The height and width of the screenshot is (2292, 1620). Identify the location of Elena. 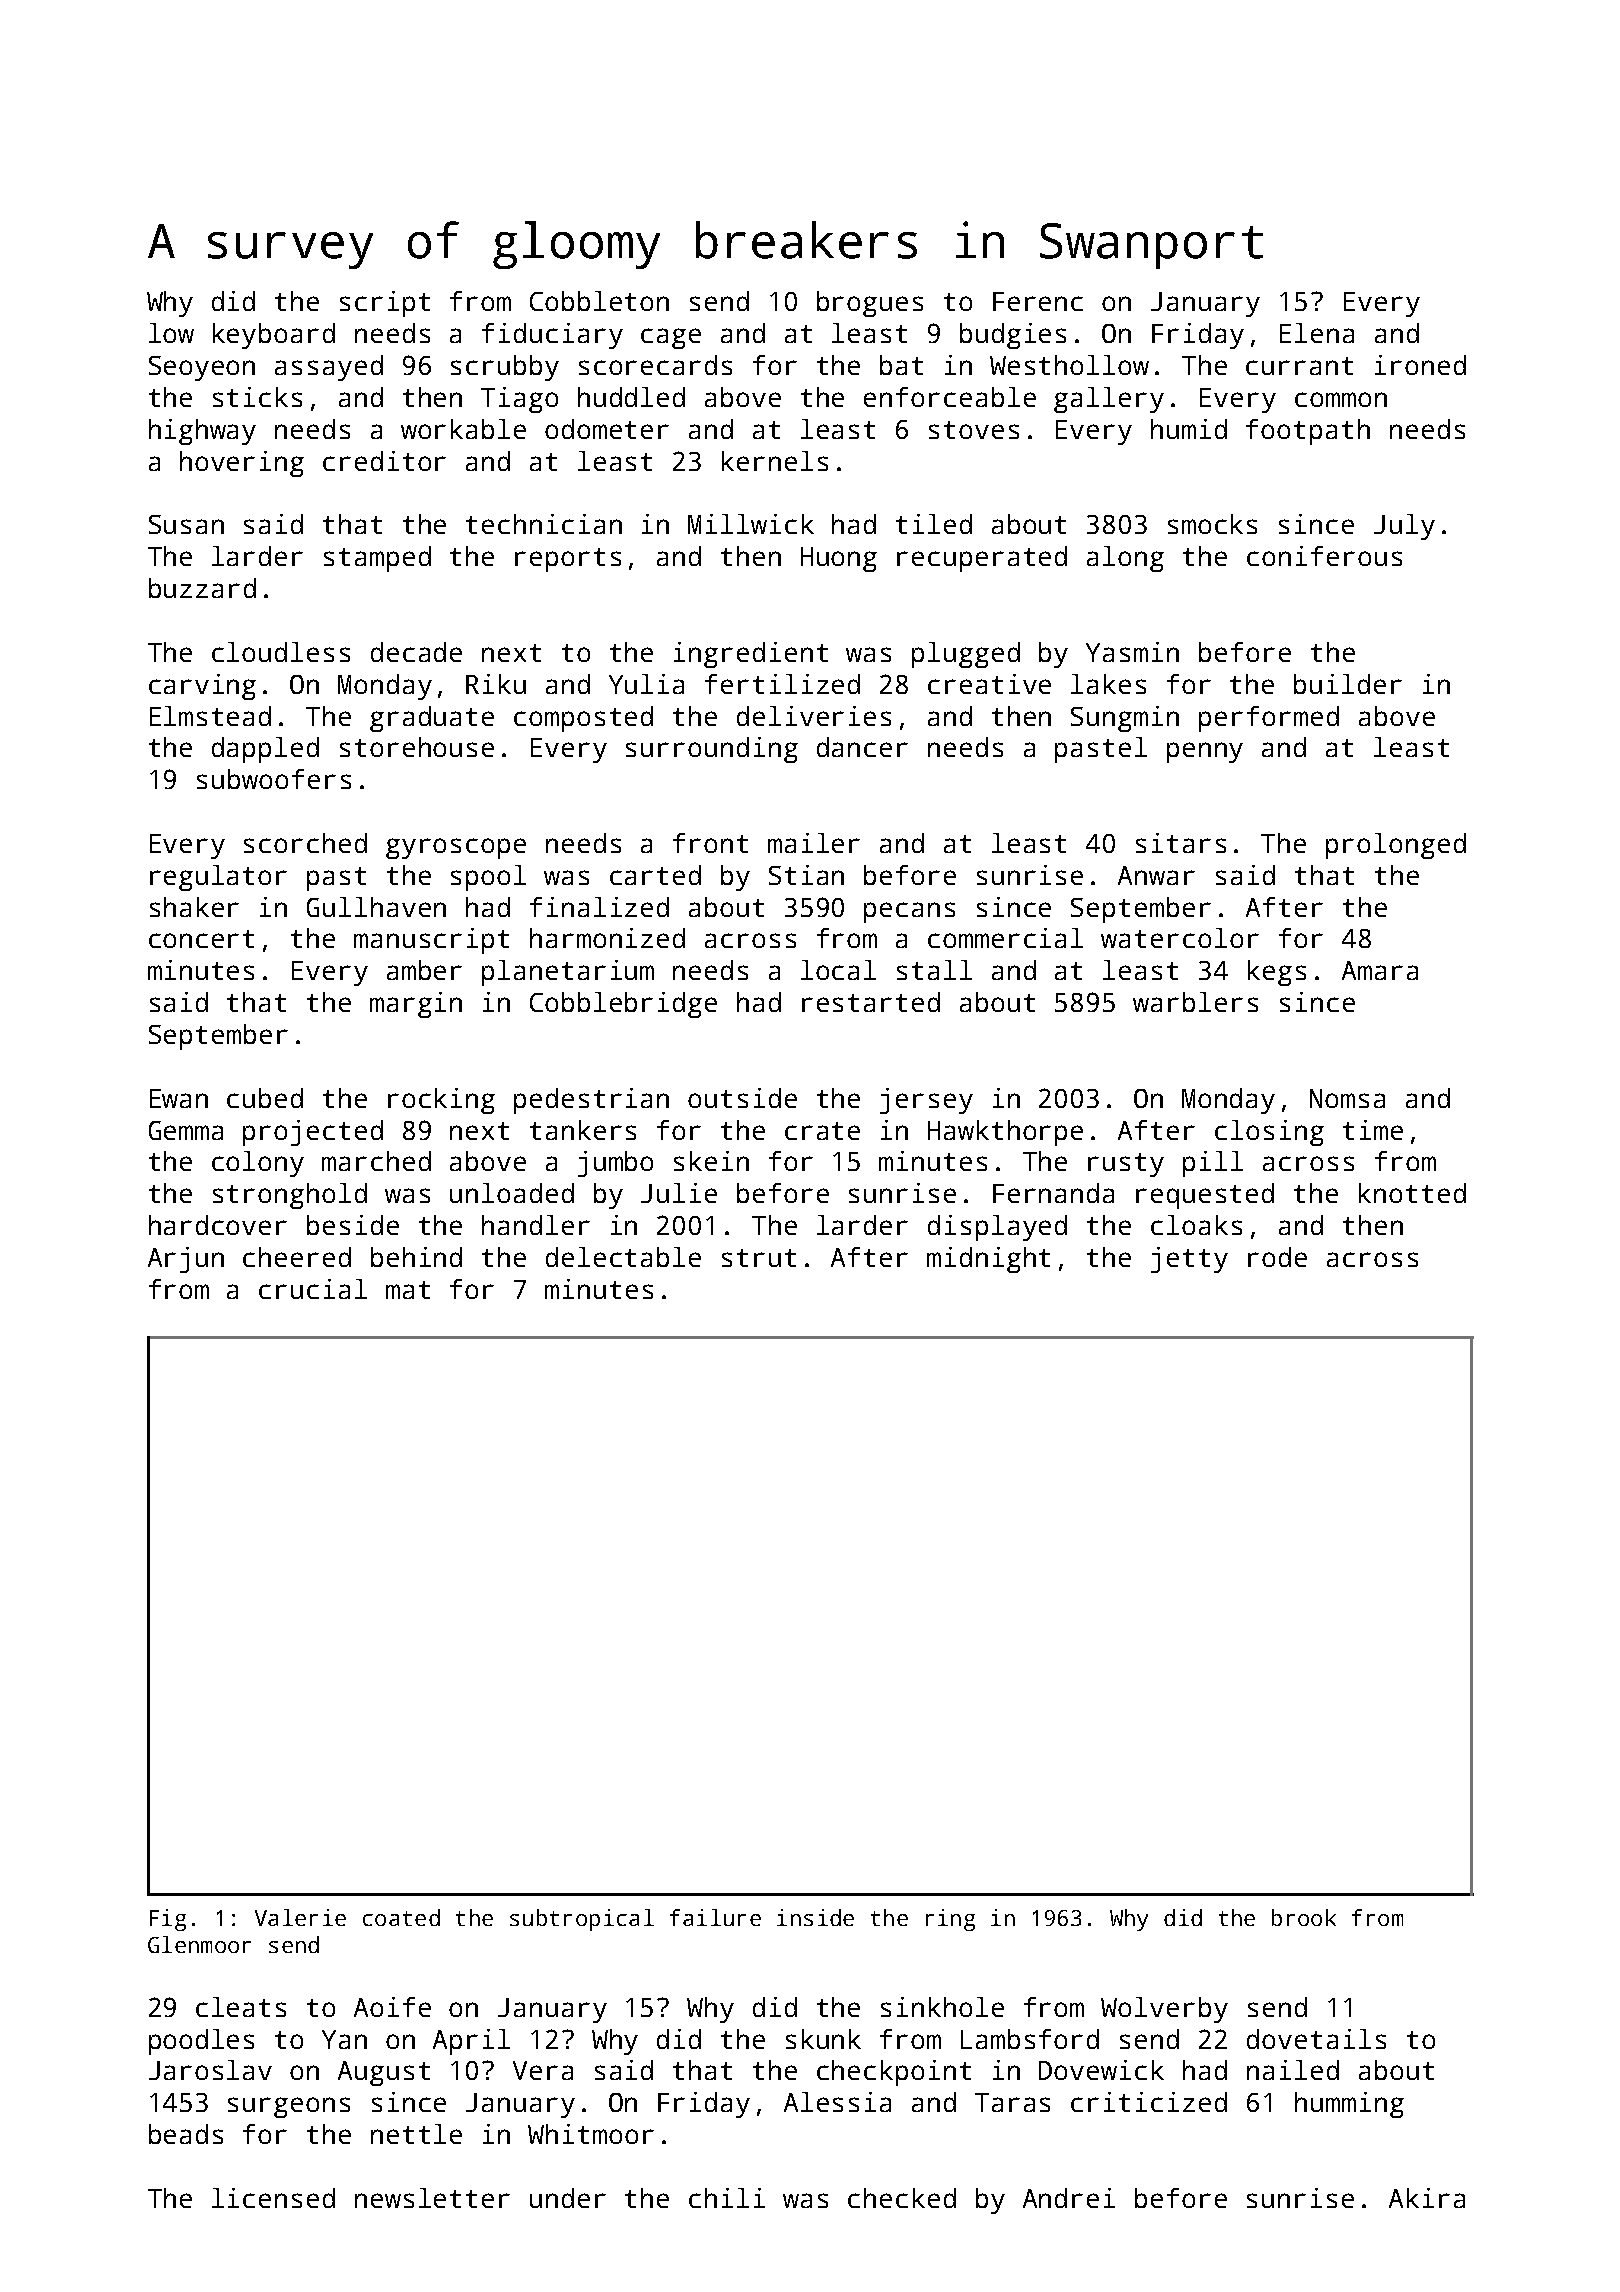
(1317, 333).
